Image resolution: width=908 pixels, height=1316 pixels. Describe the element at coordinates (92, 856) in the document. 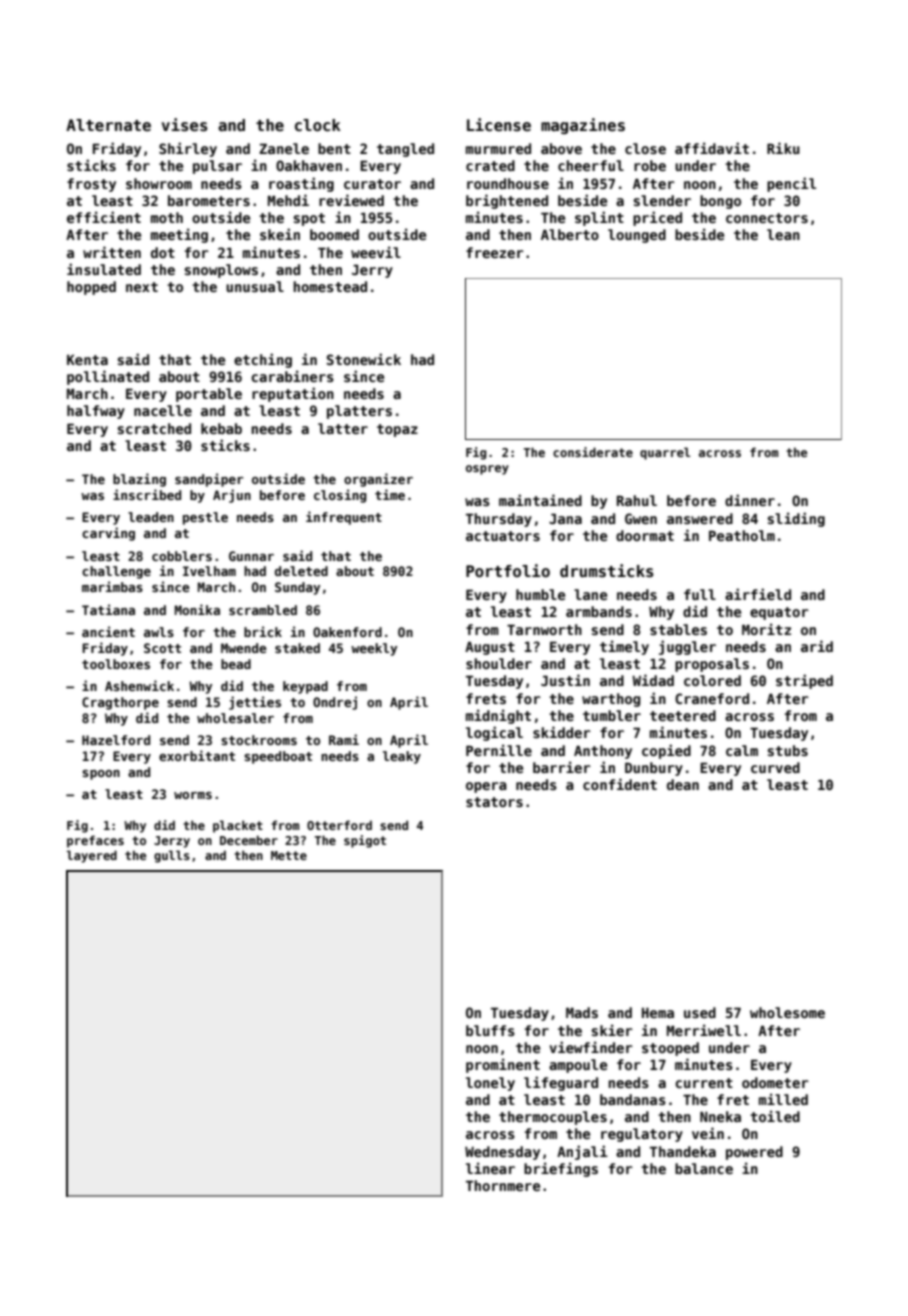

I see `layered` at that location.
